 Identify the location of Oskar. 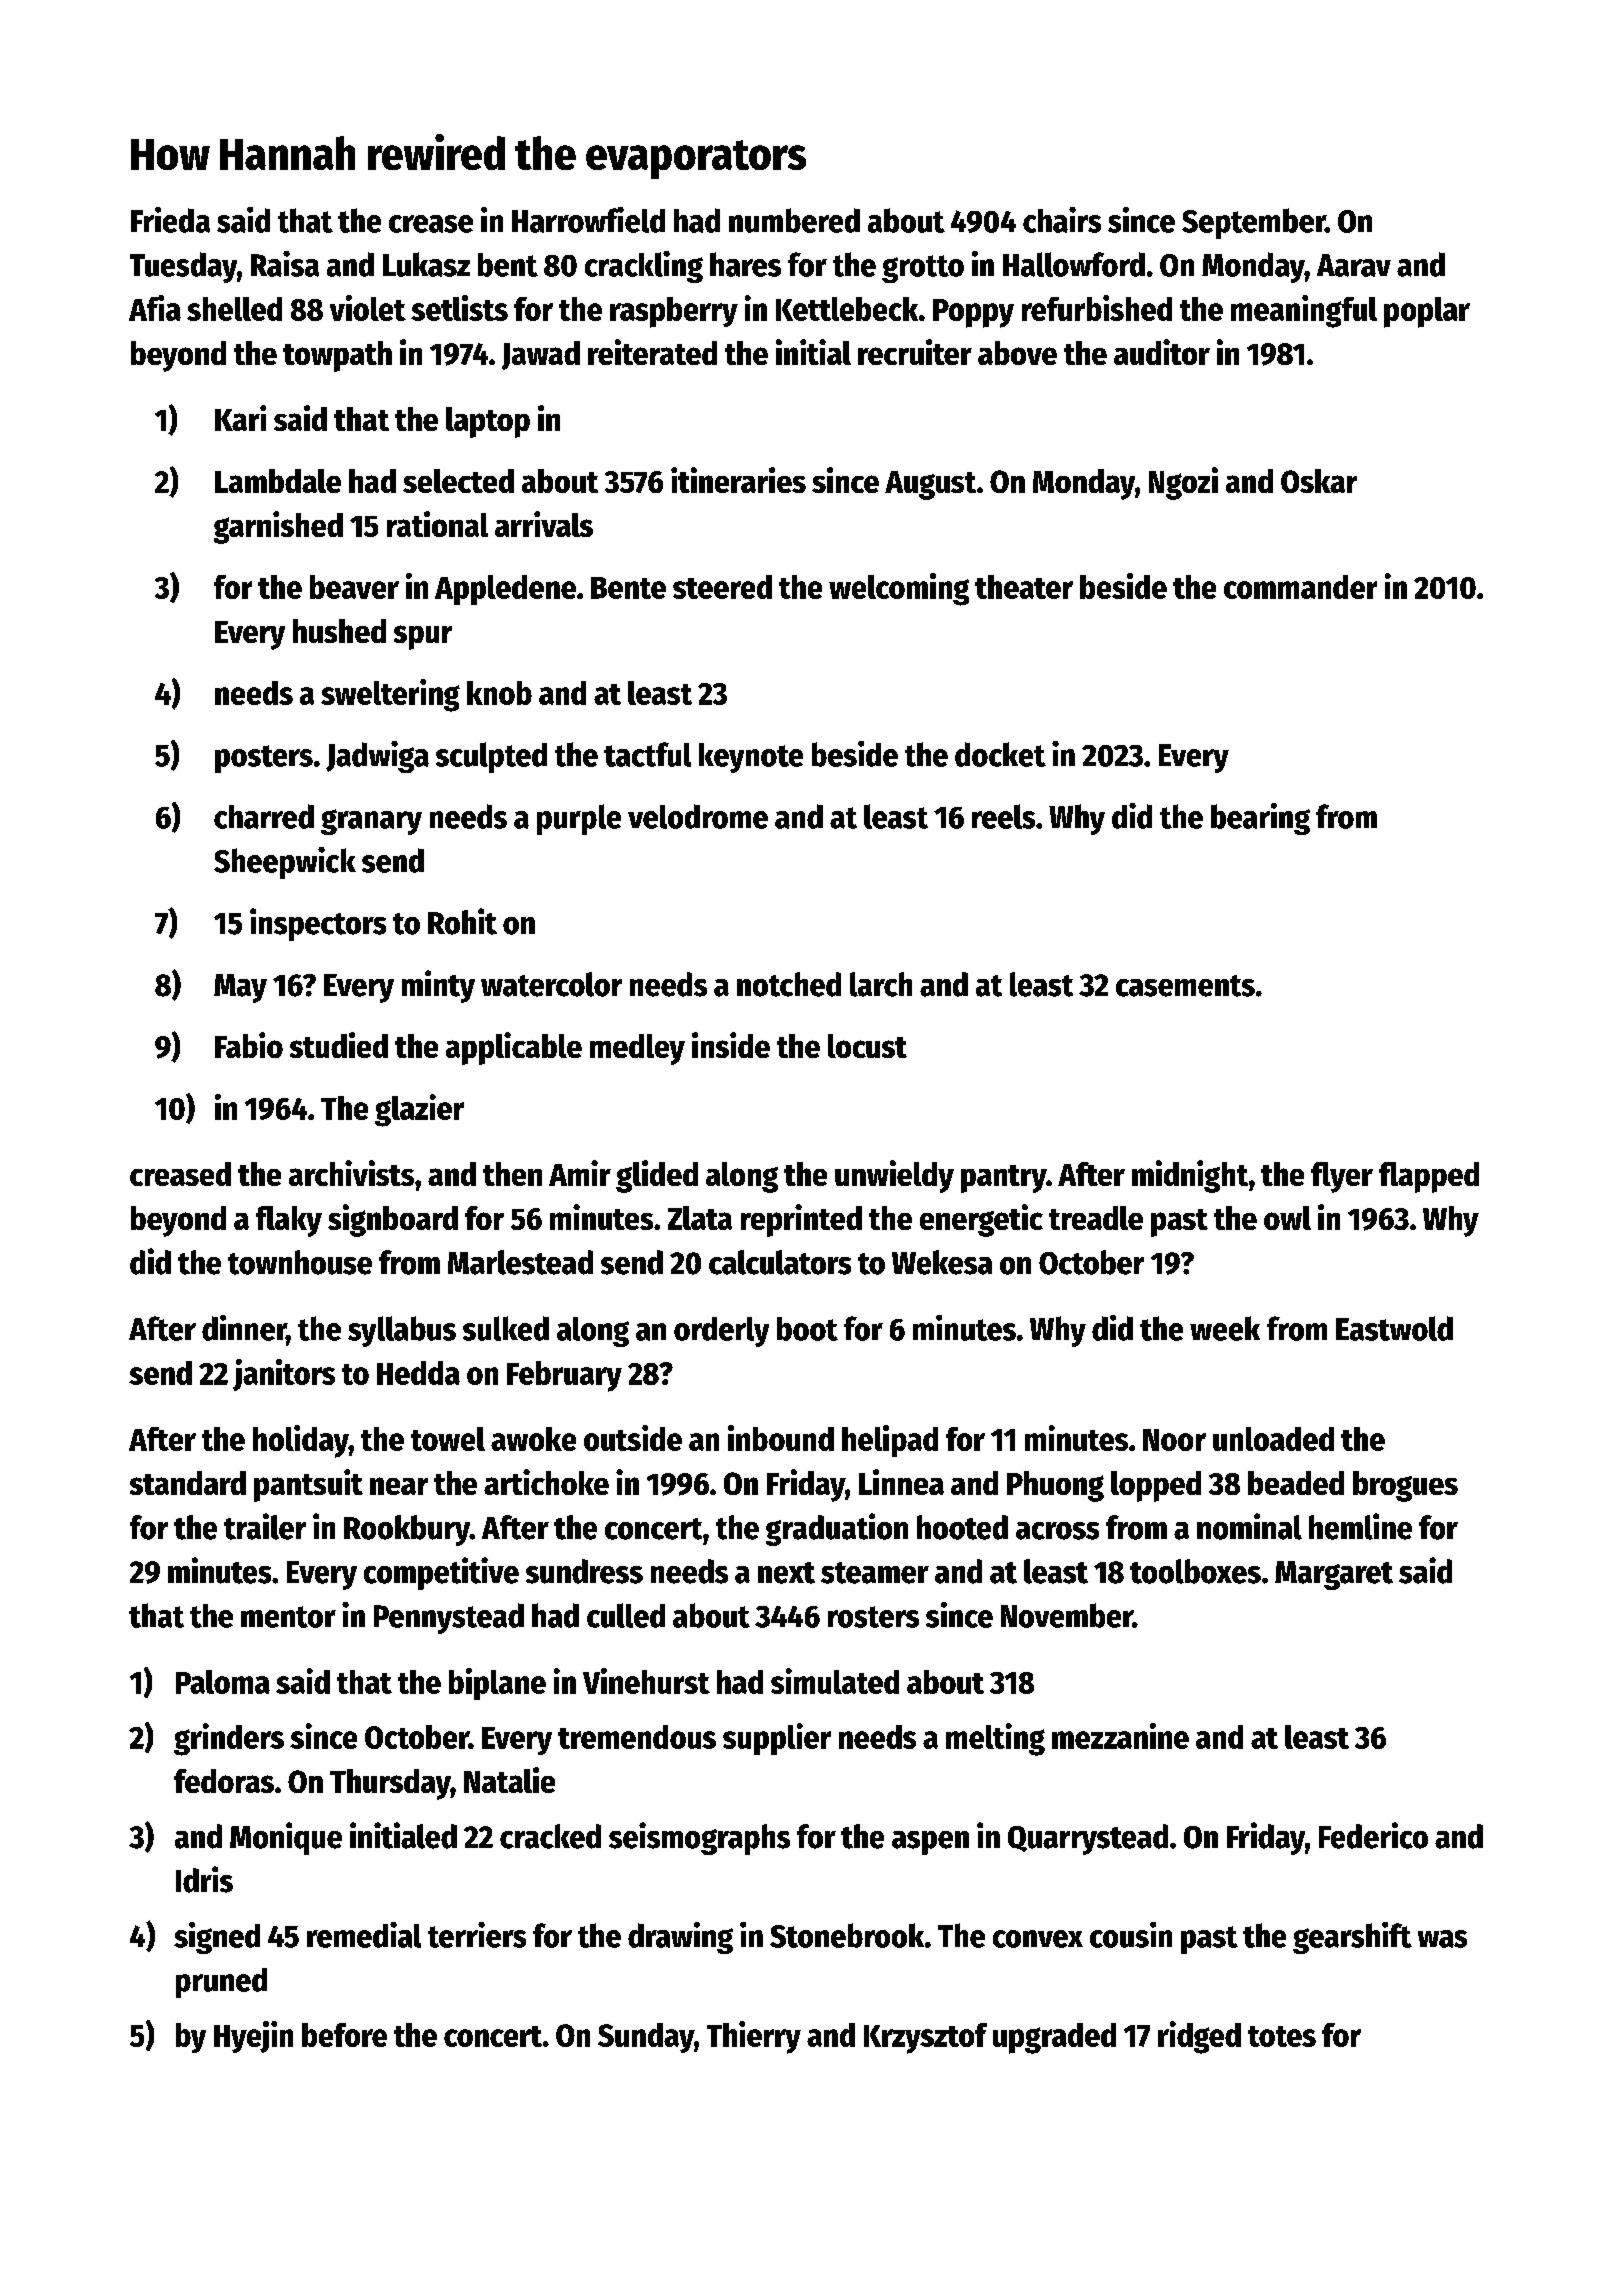
(1319, 481).
